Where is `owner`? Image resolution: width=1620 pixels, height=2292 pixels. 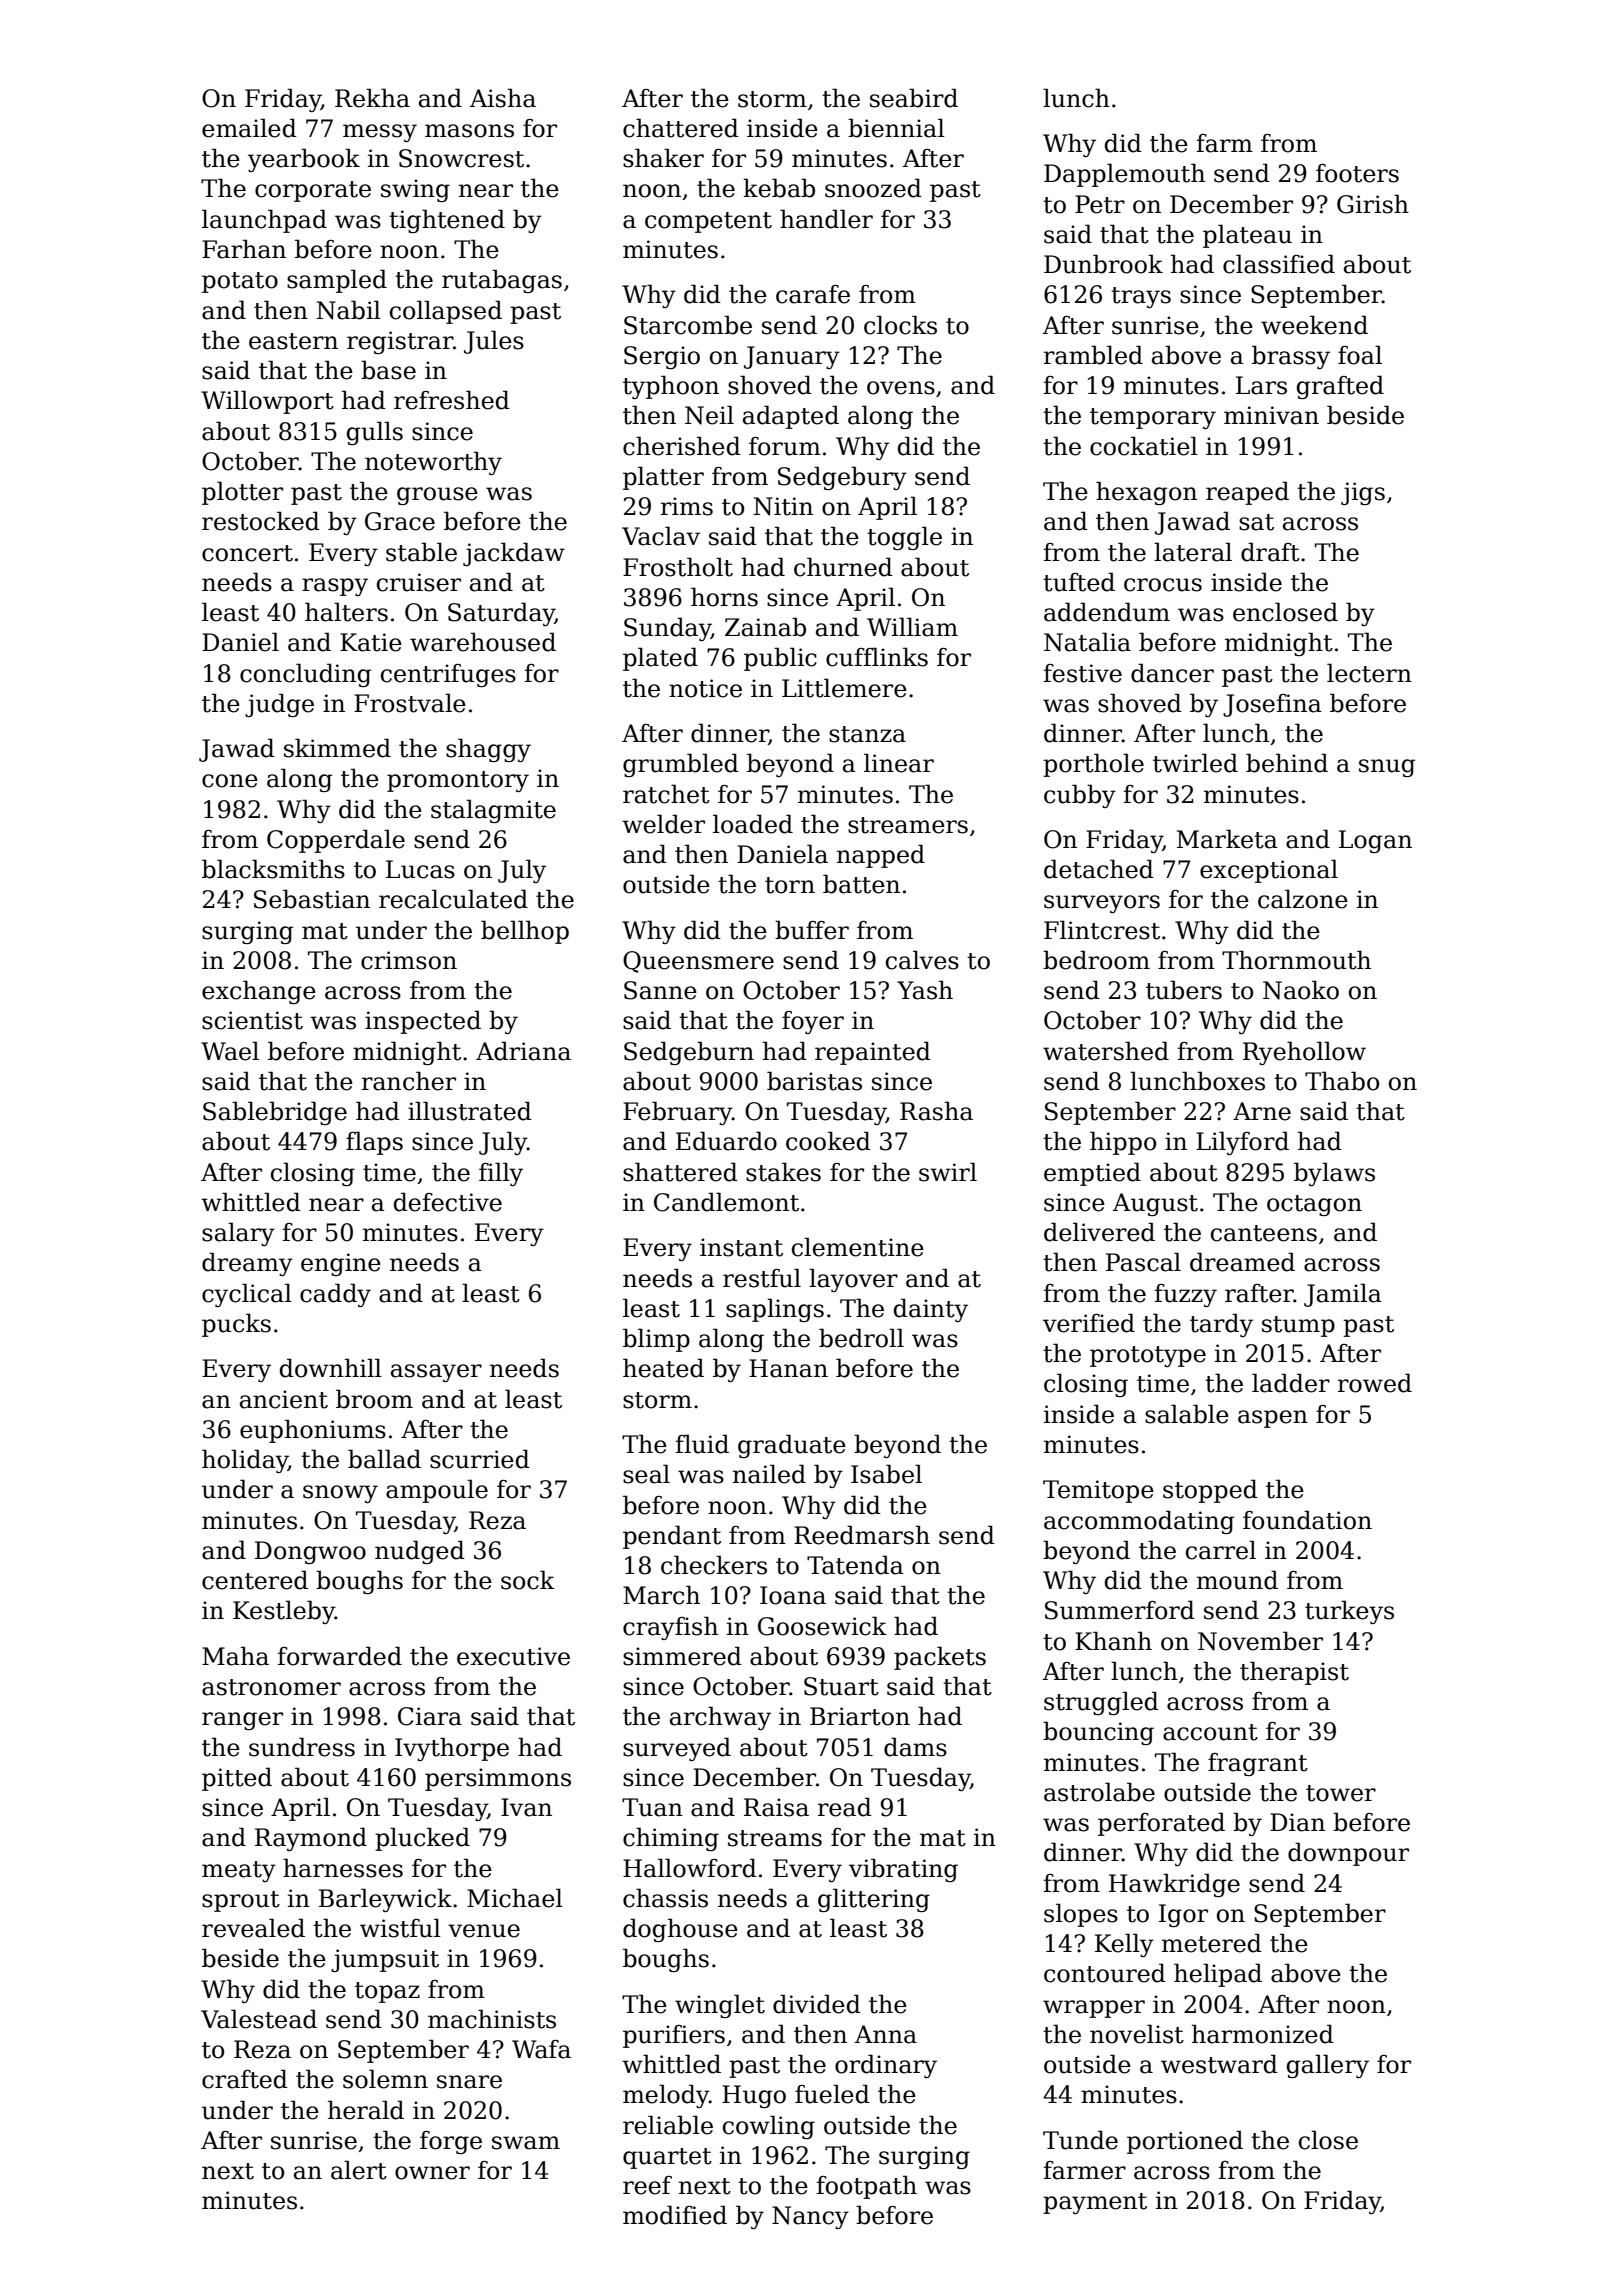
owner is located at coordinates (432, 2173).
